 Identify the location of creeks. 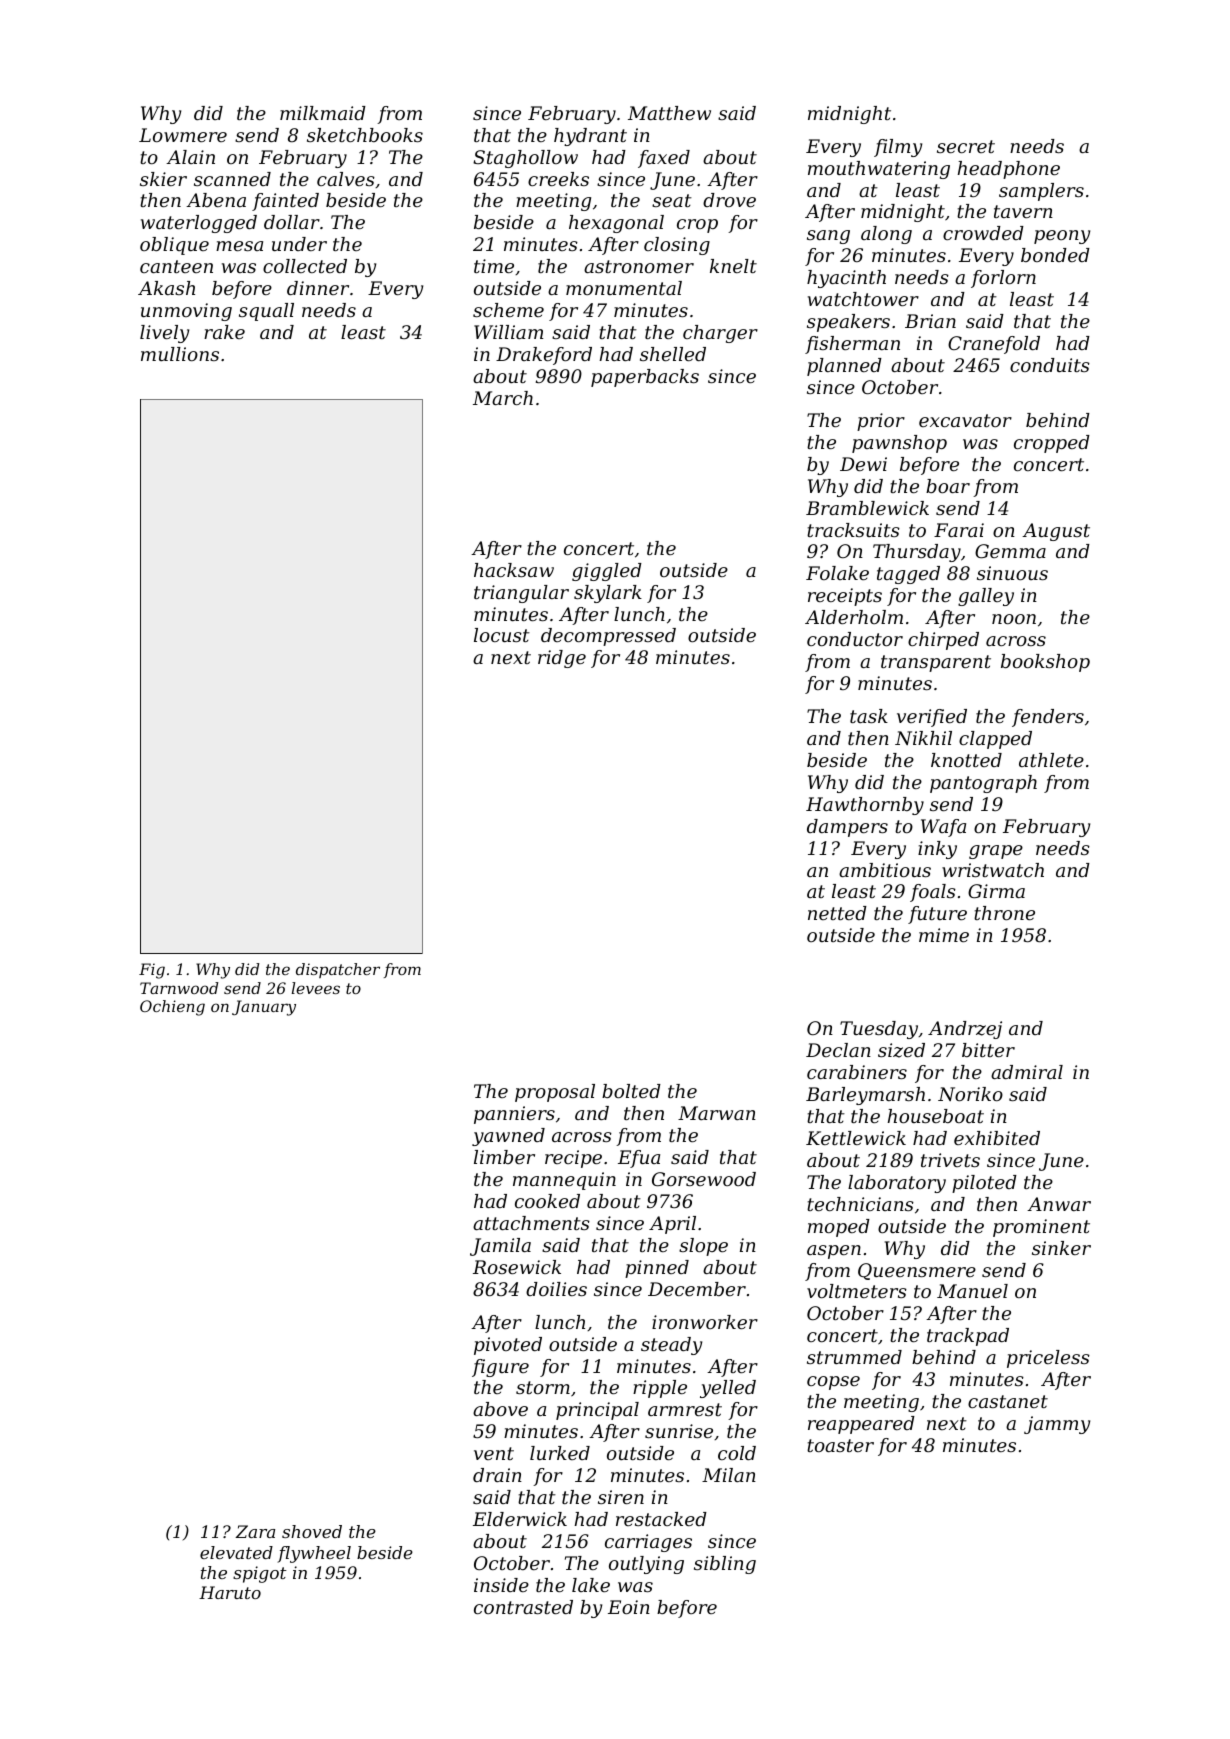
(558, 179).
